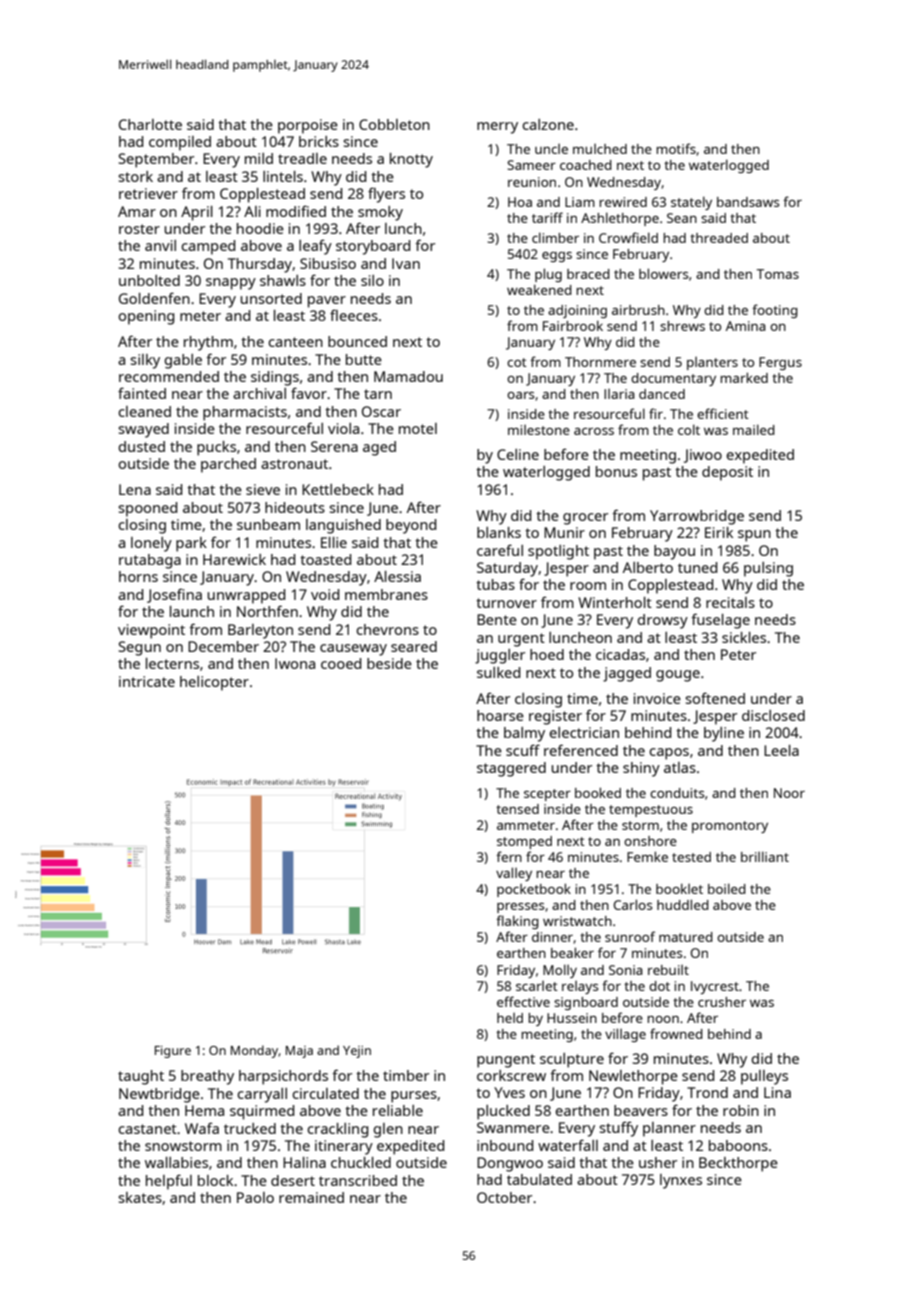  I want to click on Maja, so click(299, 1052).
